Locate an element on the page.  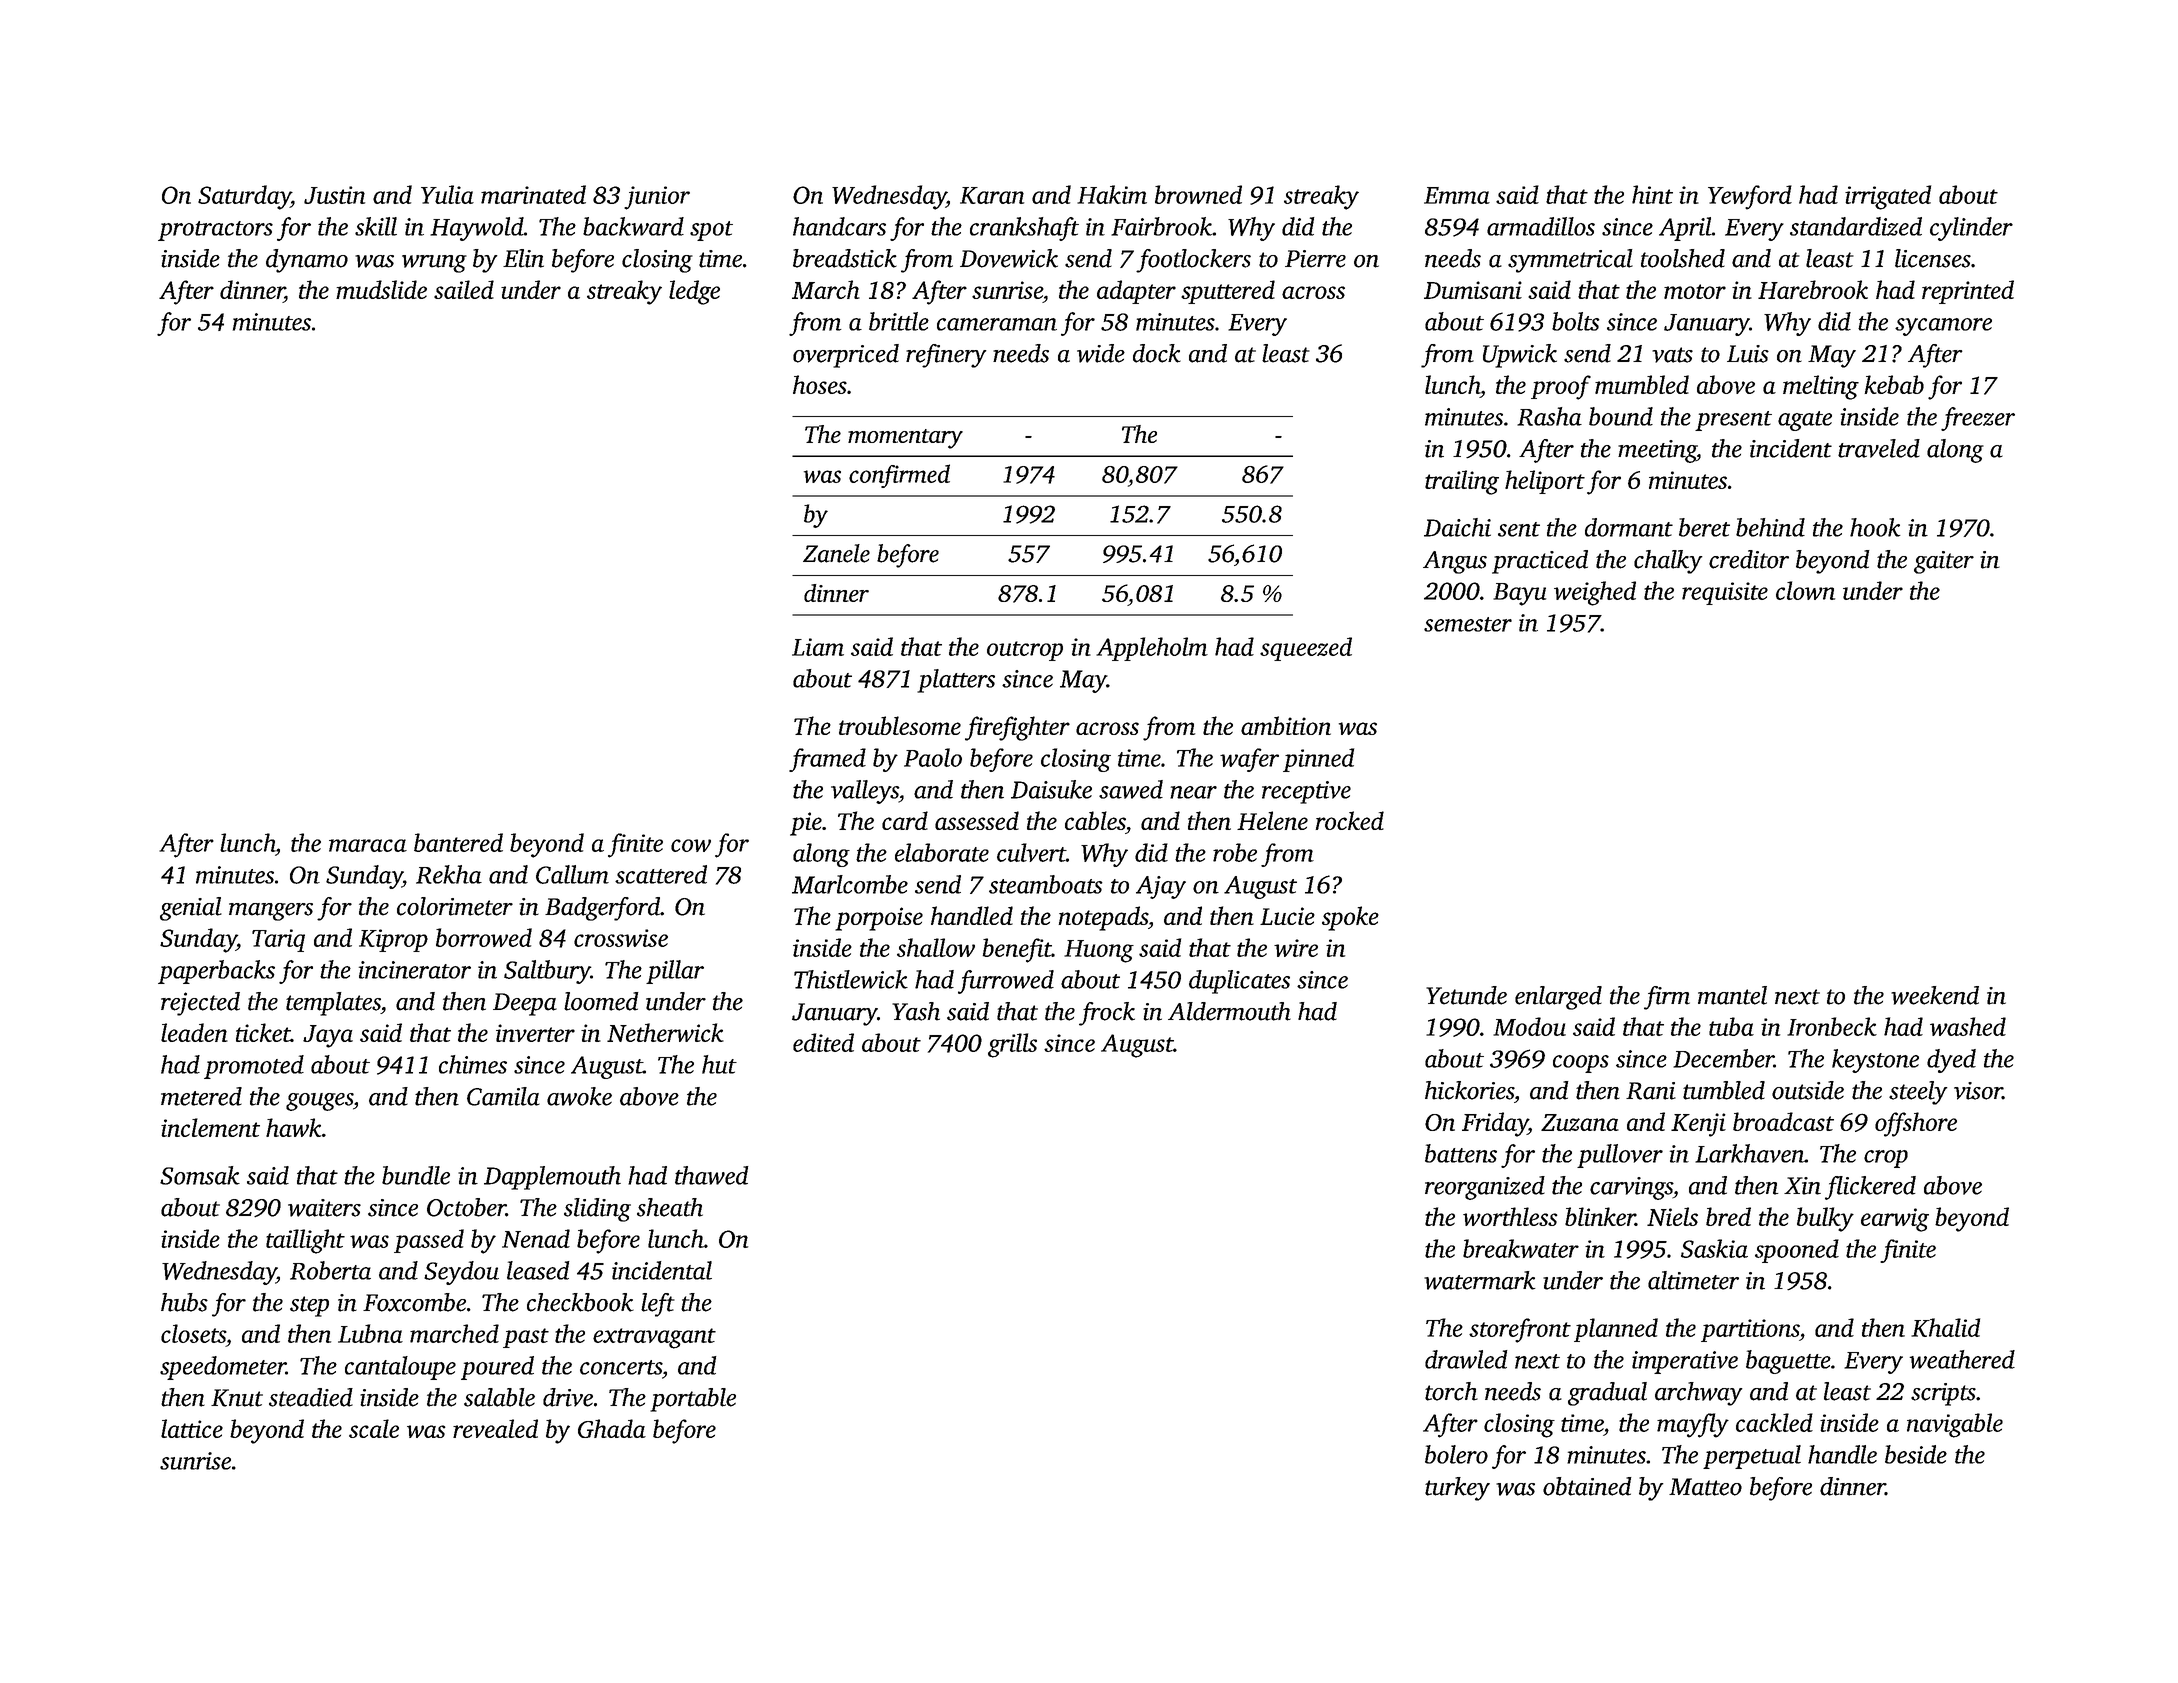
Lucie is located at coordinates (1287, 916).
